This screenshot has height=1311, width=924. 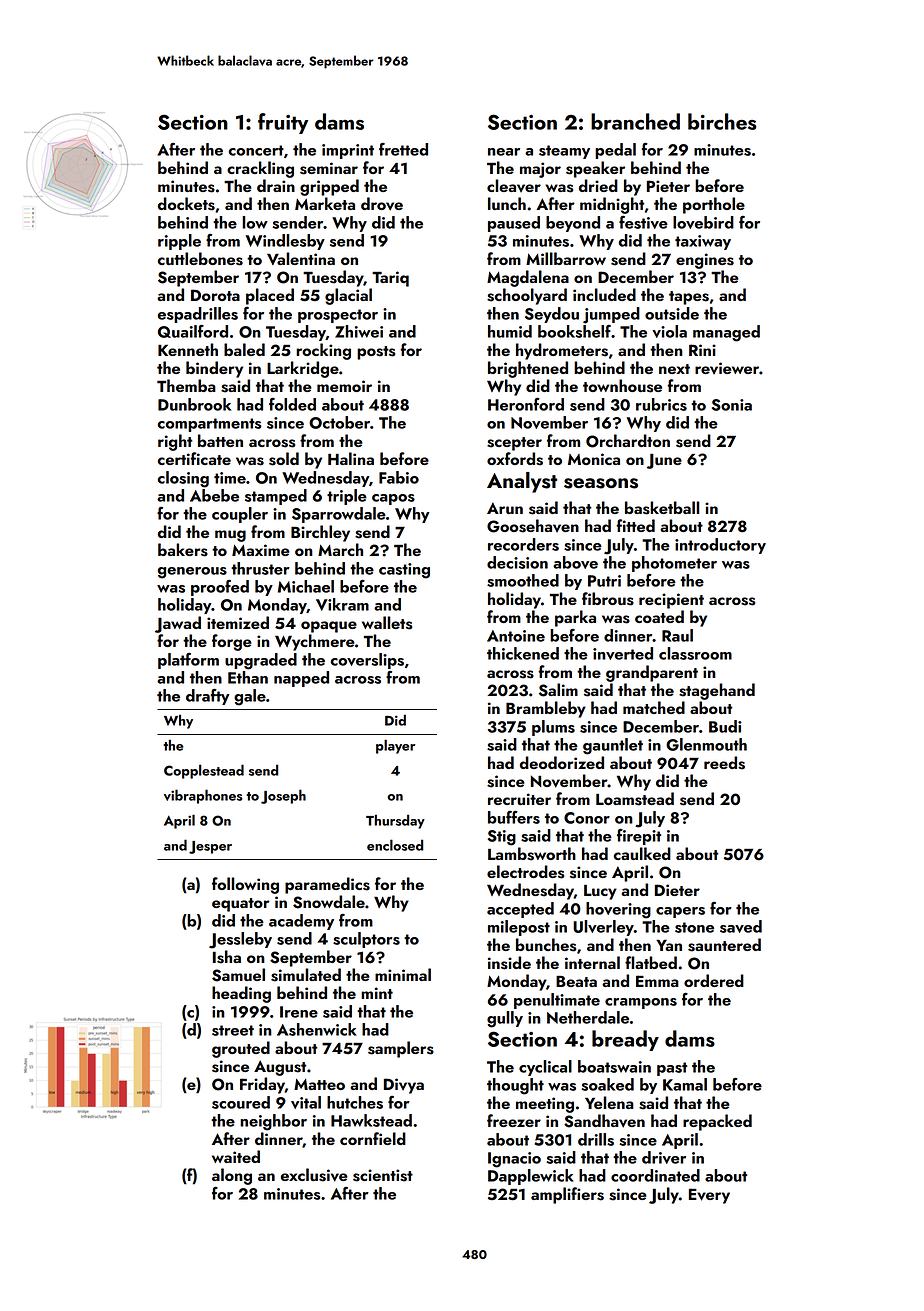 What do you see at coordinates (260, 169) in the screenshot?
I see `crackling` at bounding box center [260, 169].
